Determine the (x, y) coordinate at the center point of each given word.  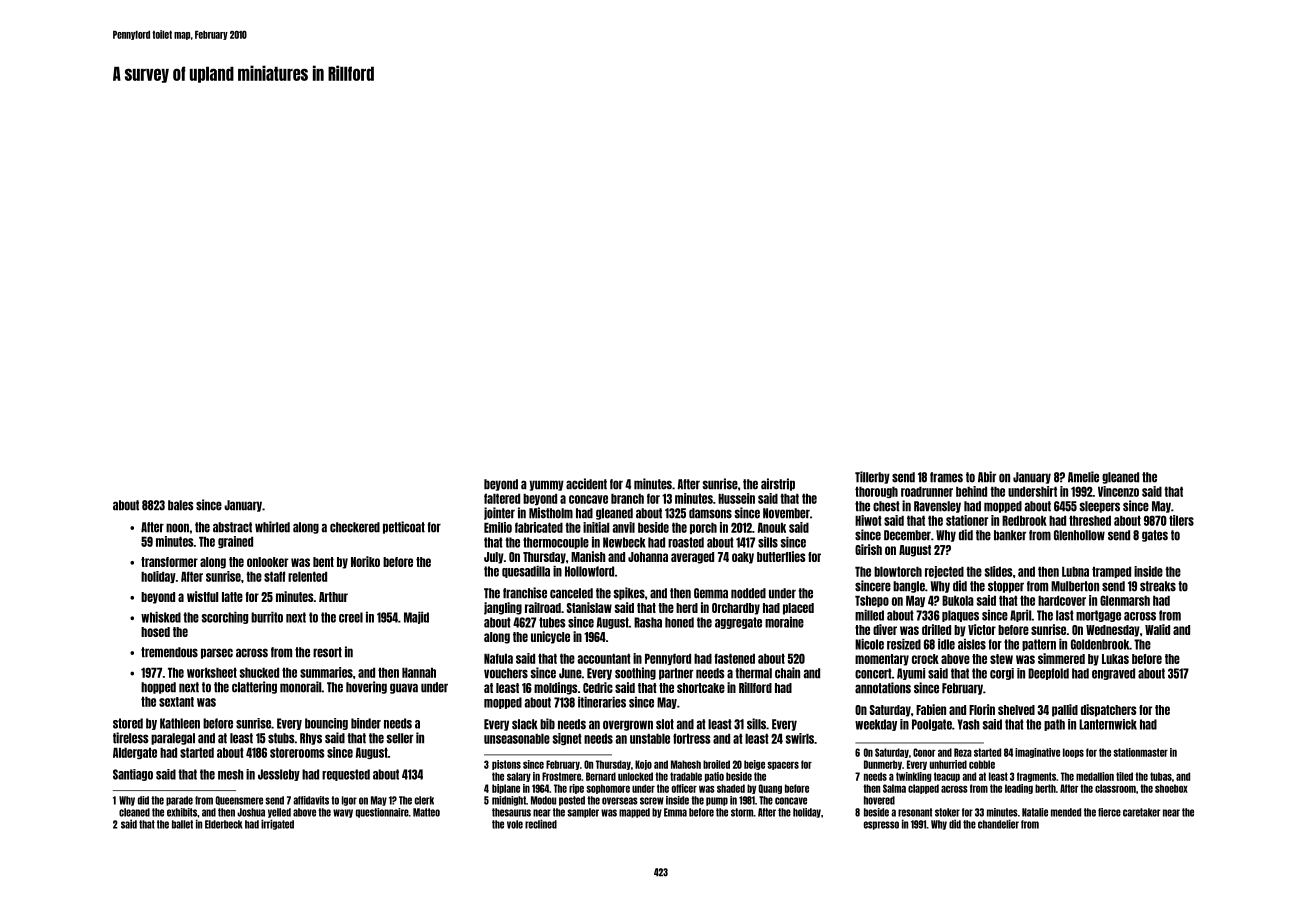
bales (181, 505)
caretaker (1141, 812)
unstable (650, 738)
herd (687, 608)
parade (179, 801)
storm (742, 812)
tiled (1124, 776)
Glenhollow (1079, 535)
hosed (155, 632)
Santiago (133, 775)
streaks (1158, 586)
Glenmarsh (1125, 600)
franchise (525, 593)
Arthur (333, 597)
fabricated (539, 527)
